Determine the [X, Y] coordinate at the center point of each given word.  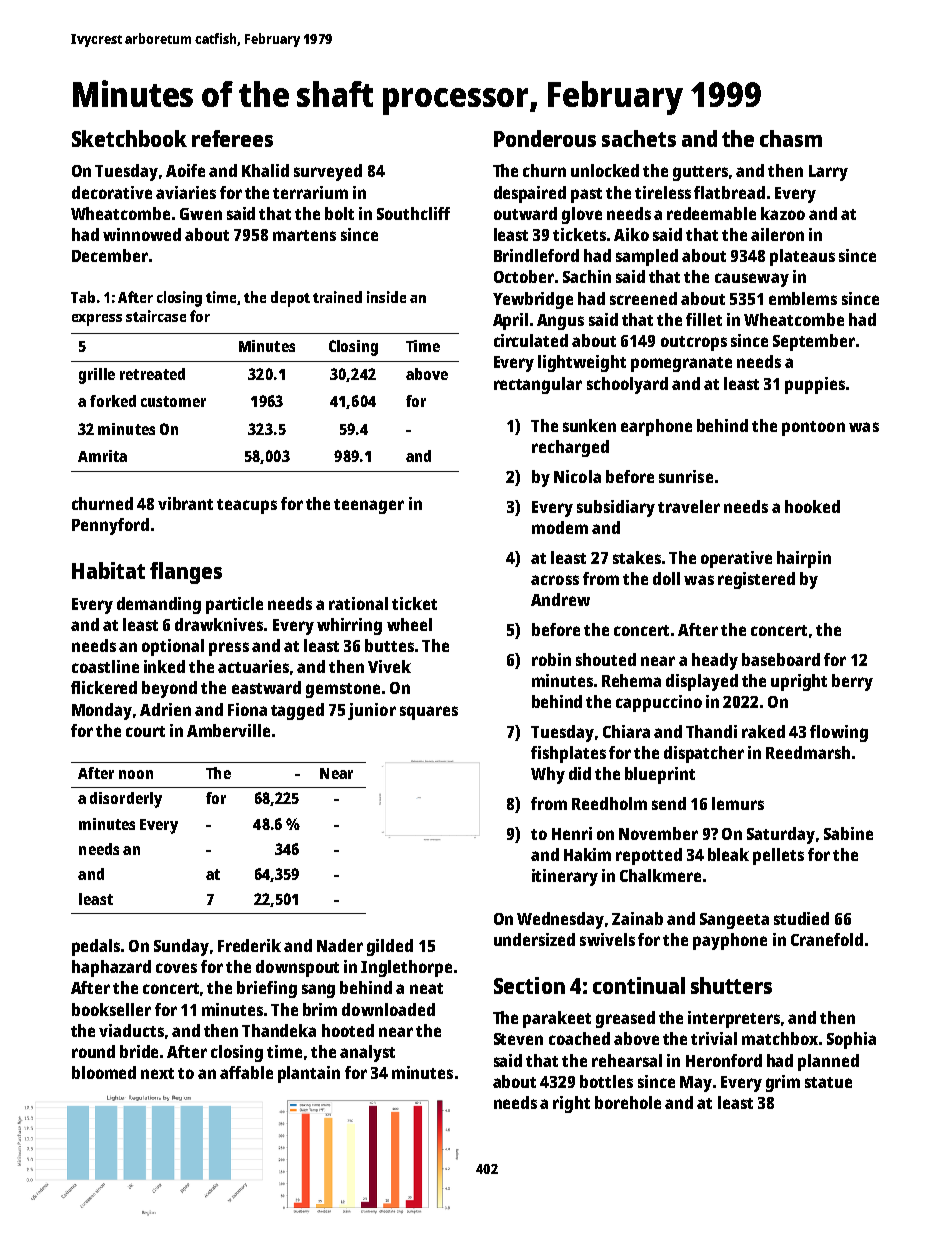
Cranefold [827, 939]
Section [529, 985]
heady [715, 661]
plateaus [802, 257]
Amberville [228, 730]
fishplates [568, 754]
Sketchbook [129, 138]
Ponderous [545, 138]
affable [246, 1072]
